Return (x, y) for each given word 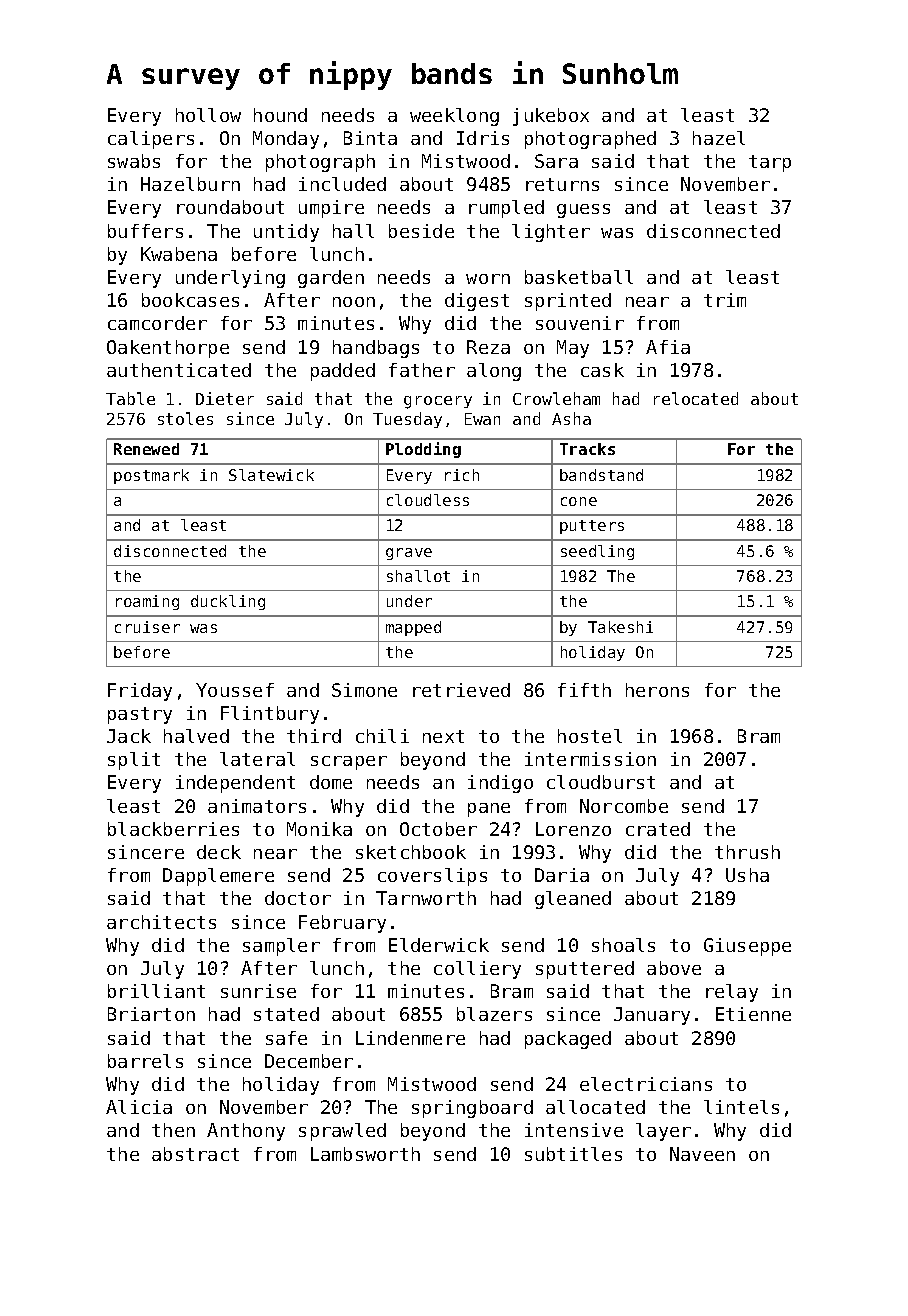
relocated (696, 398)
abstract (195, 1154)
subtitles (573, 1154)
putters (592, 527)
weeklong (454, 117)
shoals (623, 945)
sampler (281, 947)
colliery (477, 970)
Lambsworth (365, 1154)
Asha (571, 418)
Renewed (146, 449)
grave (409, 554)
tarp (770, 163)
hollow (208, 115)
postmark (151, 476)
